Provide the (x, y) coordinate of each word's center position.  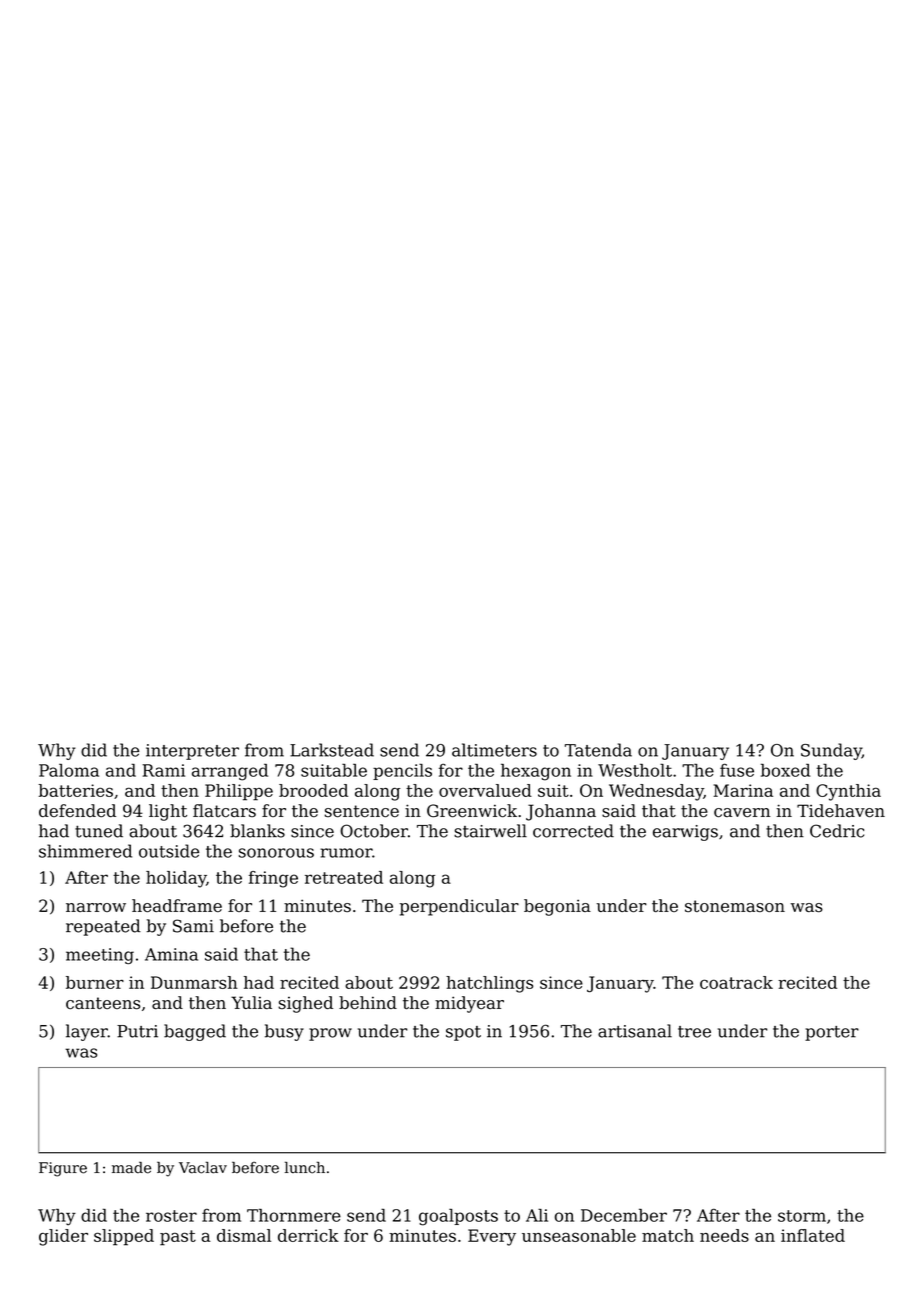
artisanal (635, 1031)
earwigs (685, 833)
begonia (557, 907)
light (168, 812)
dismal (244, 1235)
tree (694, 1032)
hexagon (536, 772)
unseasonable (579, 1235)
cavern (742, 813)
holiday (176, 879)
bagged (195, 1032)
